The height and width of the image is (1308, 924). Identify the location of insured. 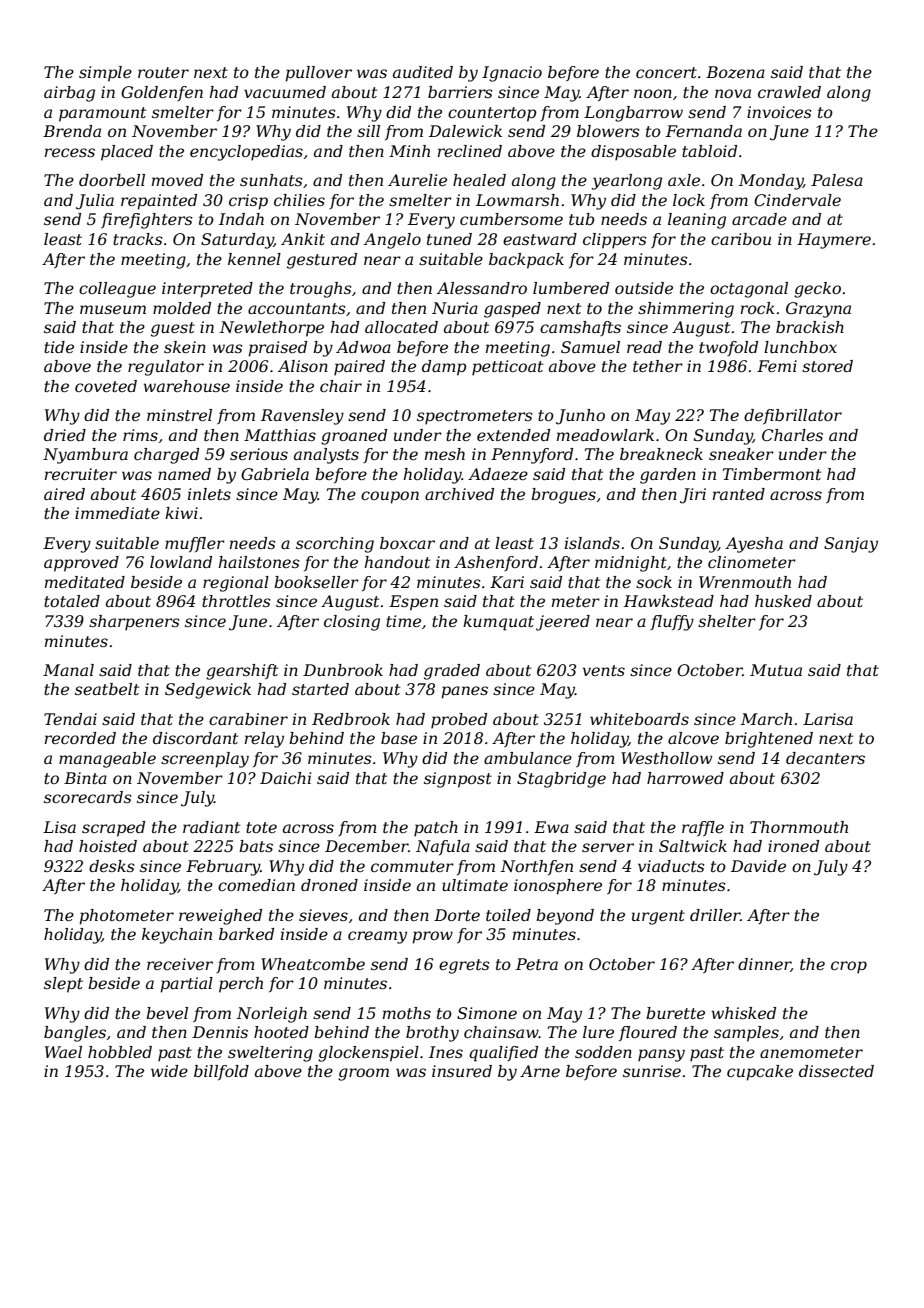
(462, 1071).
